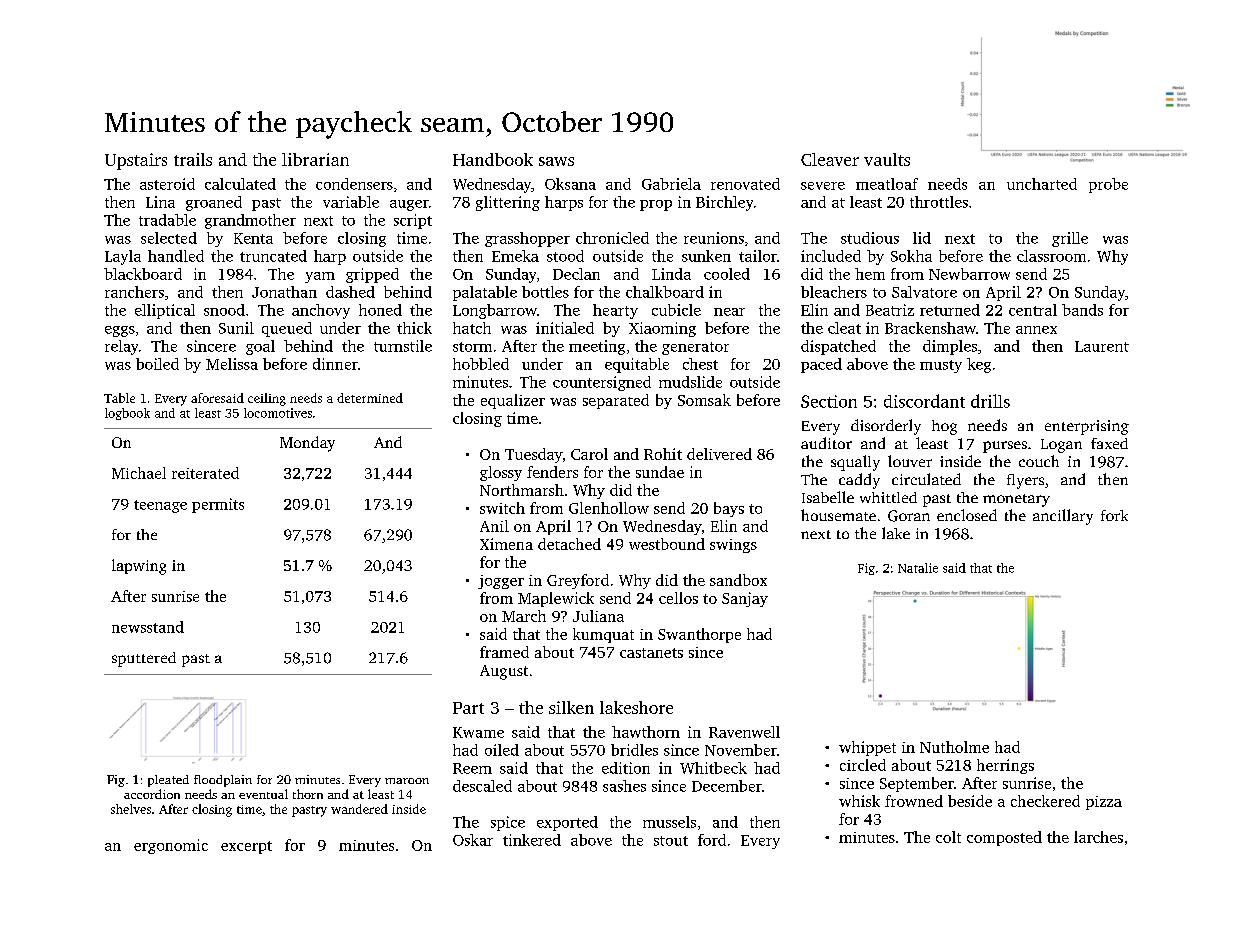 Image resolution: width=1233 pixels, height=952 pixels. I want to click on larches, so click(1098, 837).
